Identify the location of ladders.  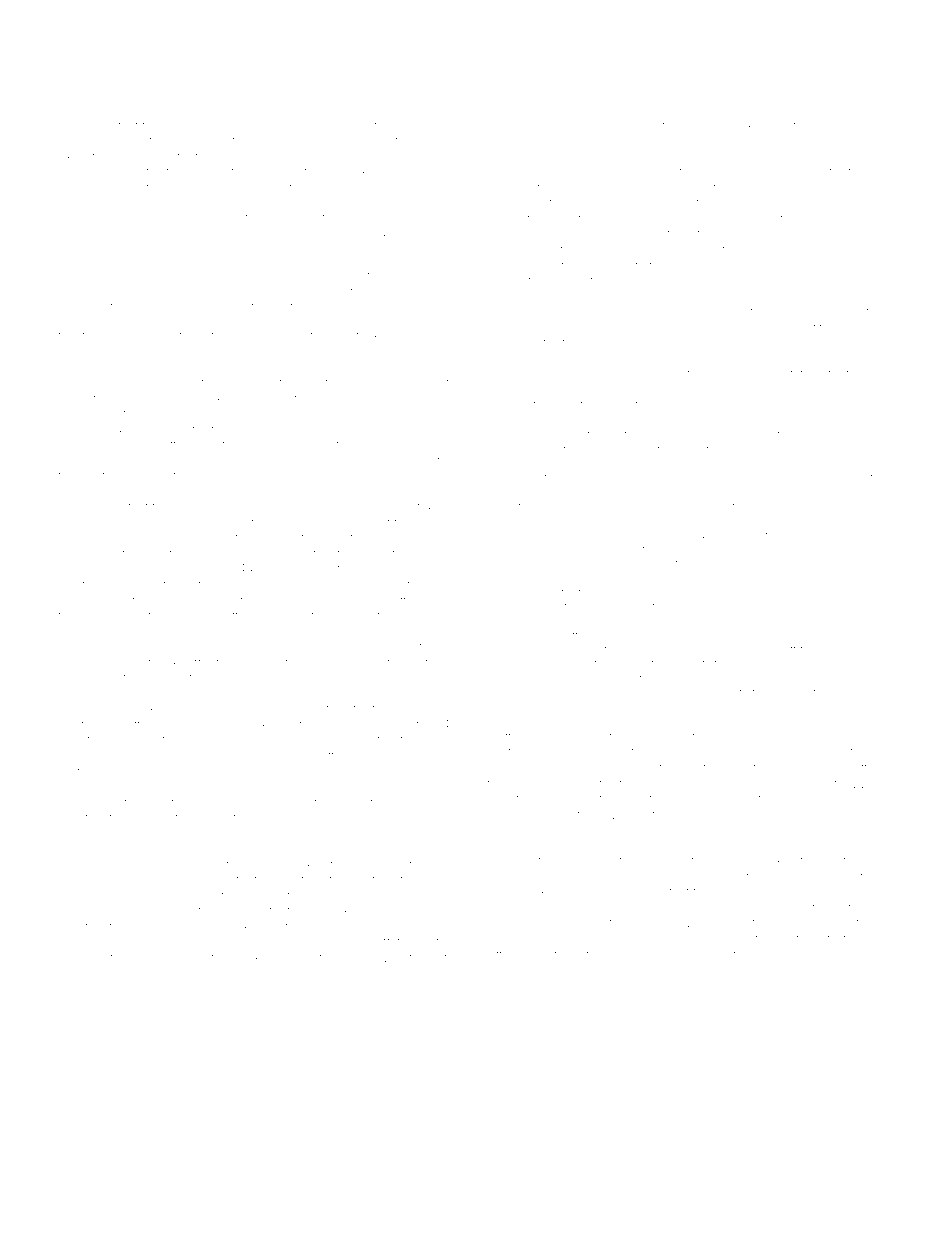
(508, 404).
